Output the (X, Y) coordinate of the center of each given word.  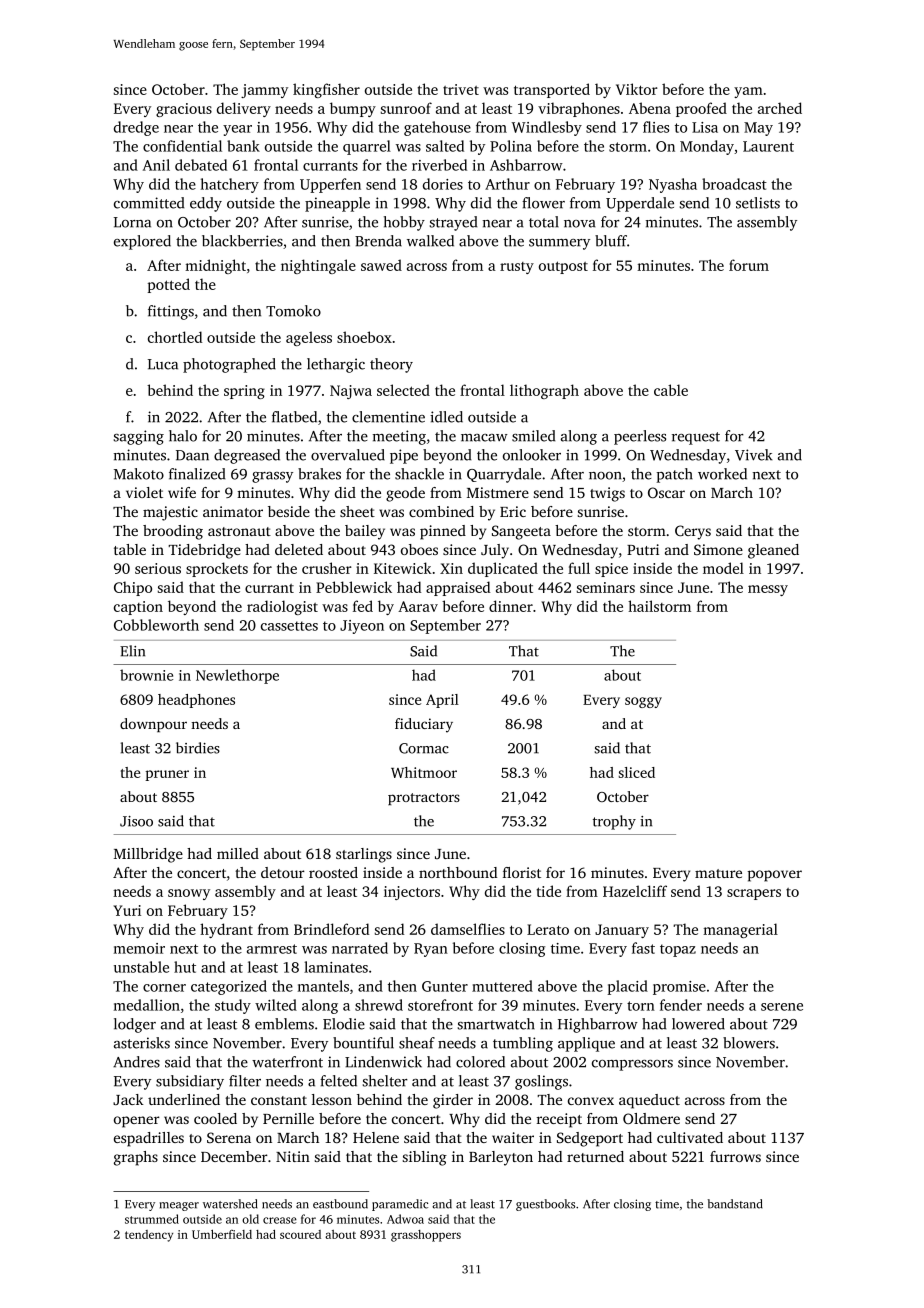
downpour (153, 725)
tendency (149, 1236)
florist (522, 872)
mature (718, 873)
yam (748, 92)
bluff (611, 241)
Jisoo (136, 821)
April (442, 701)
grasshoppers (426, 1236)
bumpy (353, 109)
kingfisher (326, 90)
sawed (381, 265)
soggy (643, 702)
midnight (215, 266)
